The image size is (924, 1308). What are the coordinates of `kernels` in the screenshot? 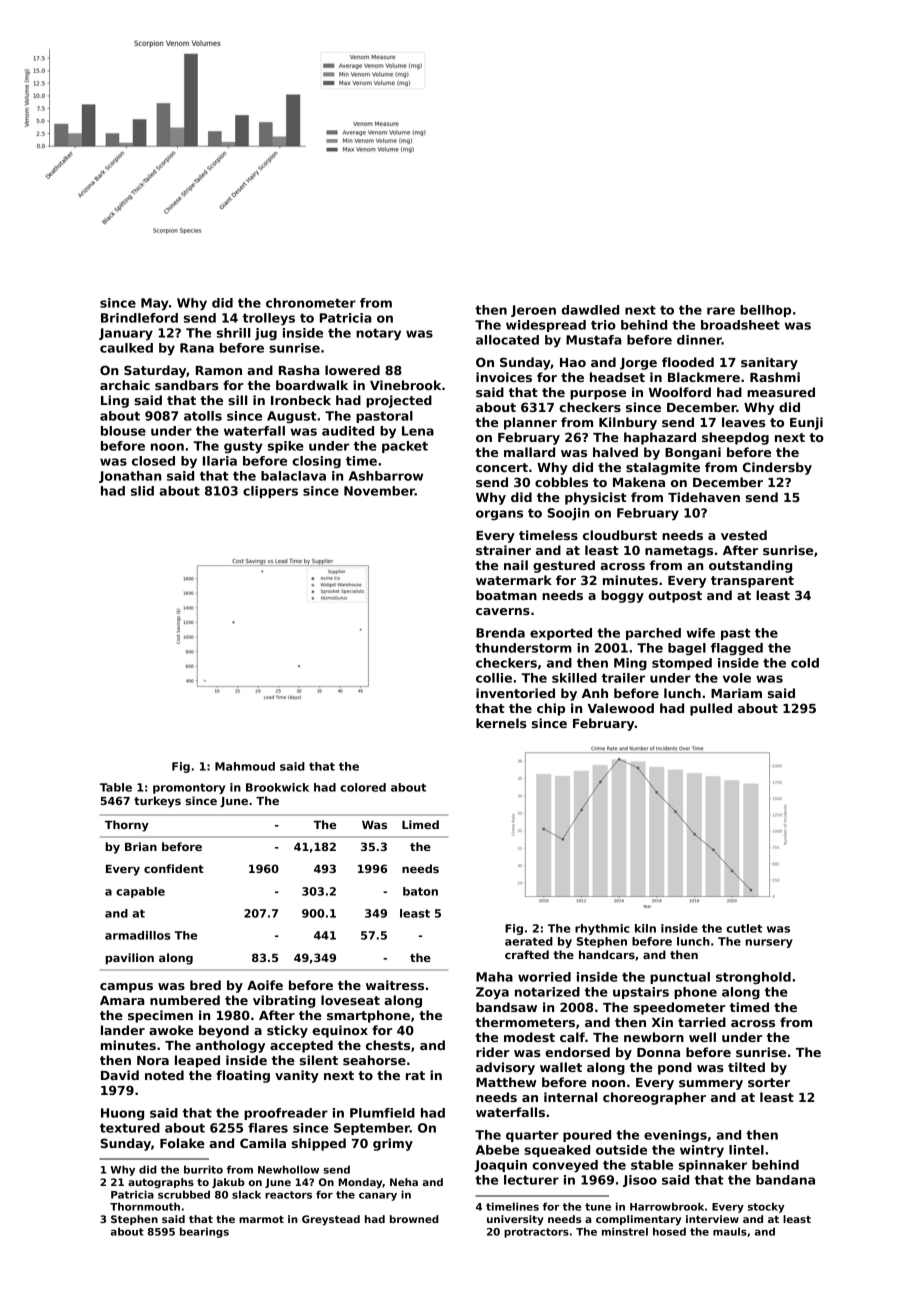 It's located at (501, 723).
